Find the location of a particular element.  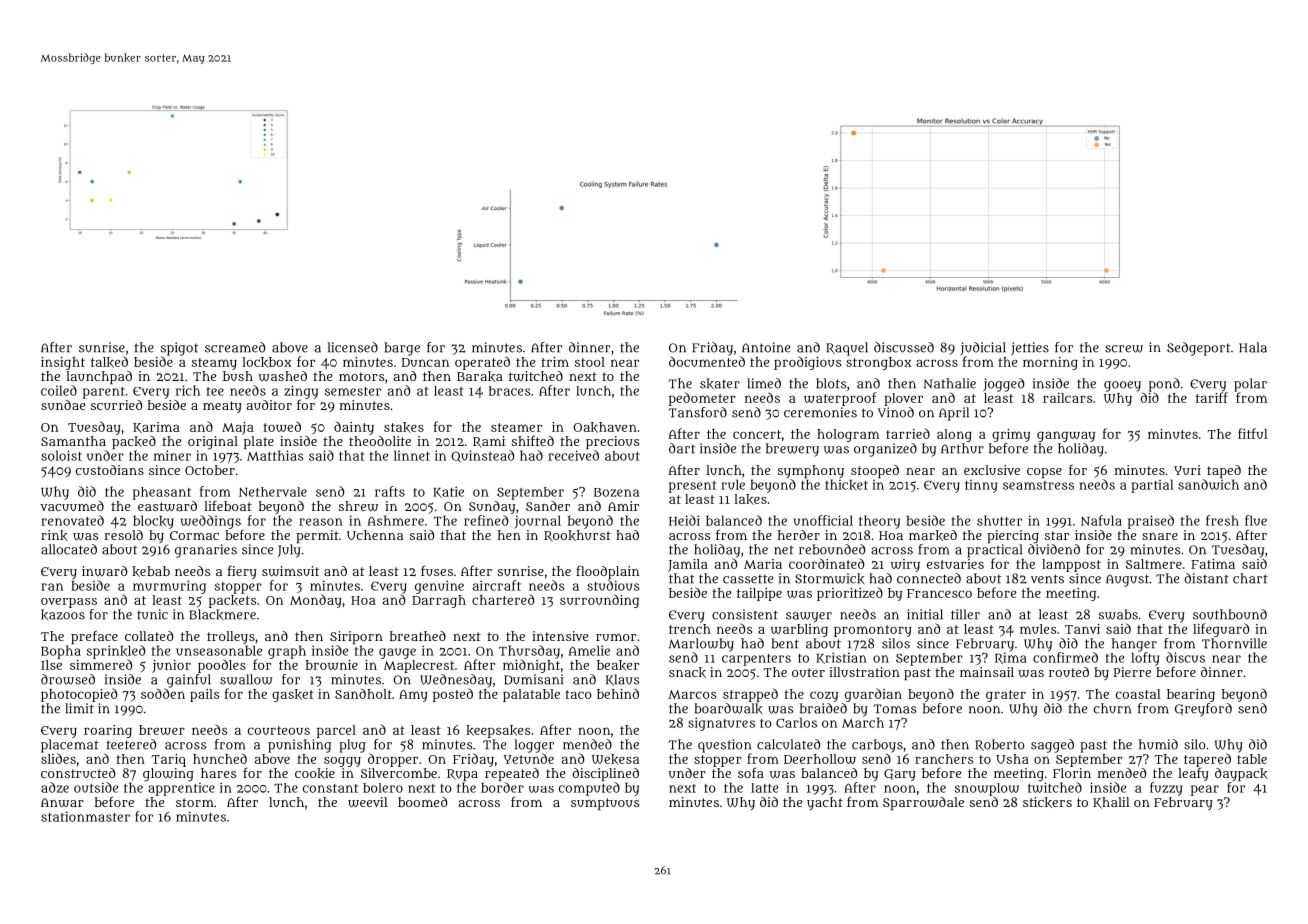

Antoine is located at coordinates (766, 347).
